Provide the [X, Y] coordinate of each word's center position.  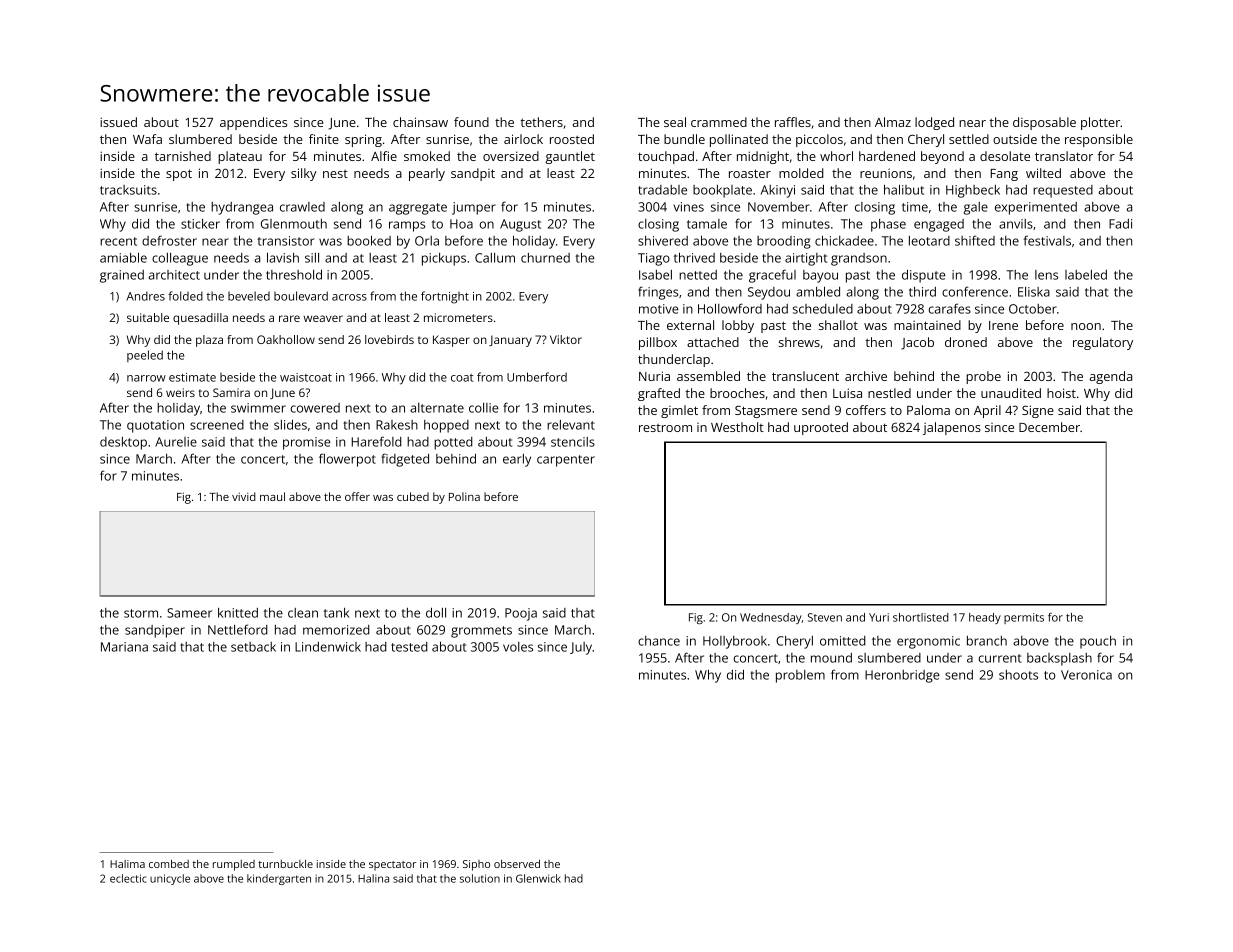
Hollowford [730, 308]
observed [517, 863]
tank [336, 613]
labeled [1086, 275]
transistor [286, 241]
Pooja [521, 614]
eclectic [128, 878]
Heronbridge [902, 676]
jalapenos [952, 428]
